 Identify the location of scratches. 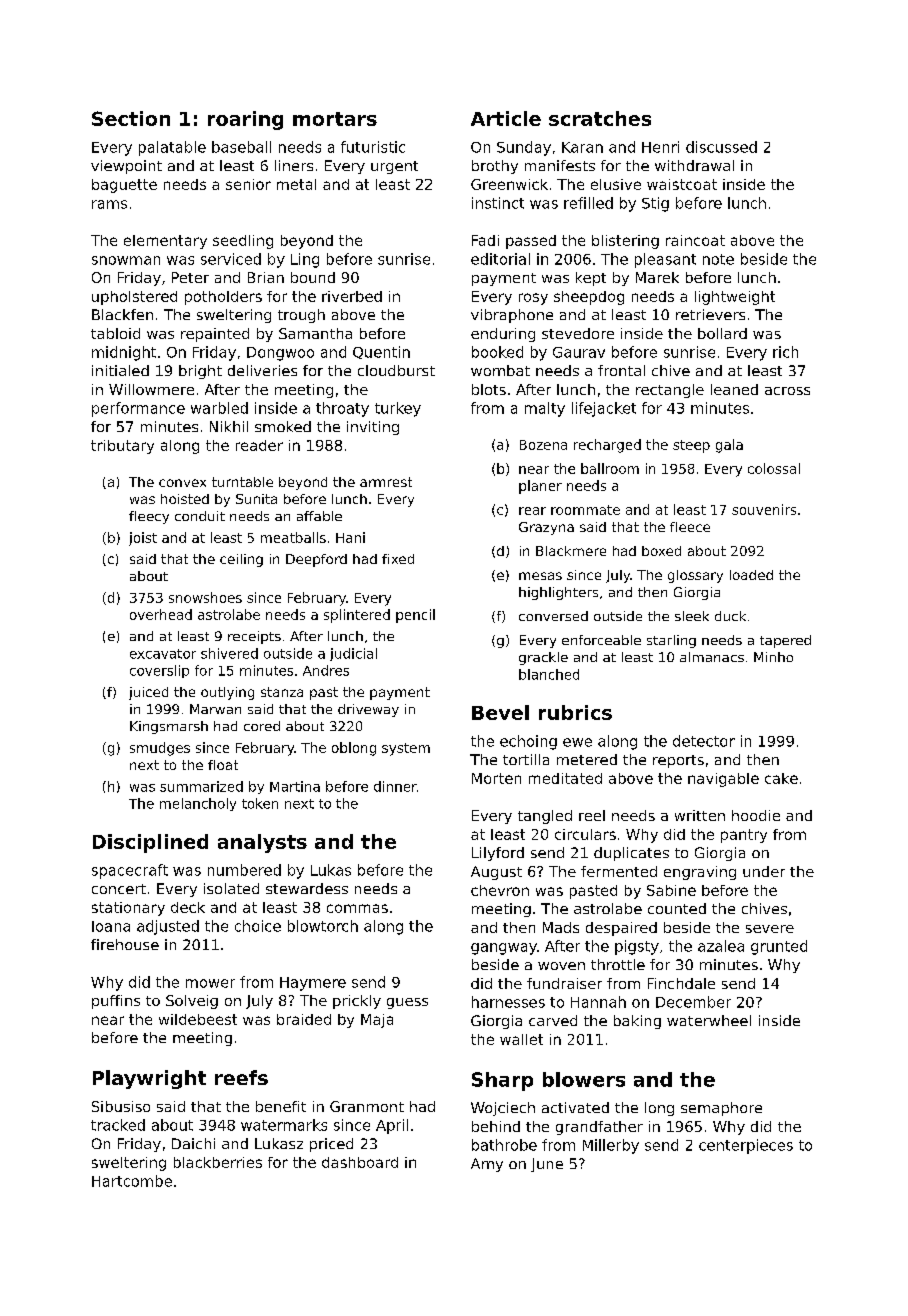
(600, 118).
